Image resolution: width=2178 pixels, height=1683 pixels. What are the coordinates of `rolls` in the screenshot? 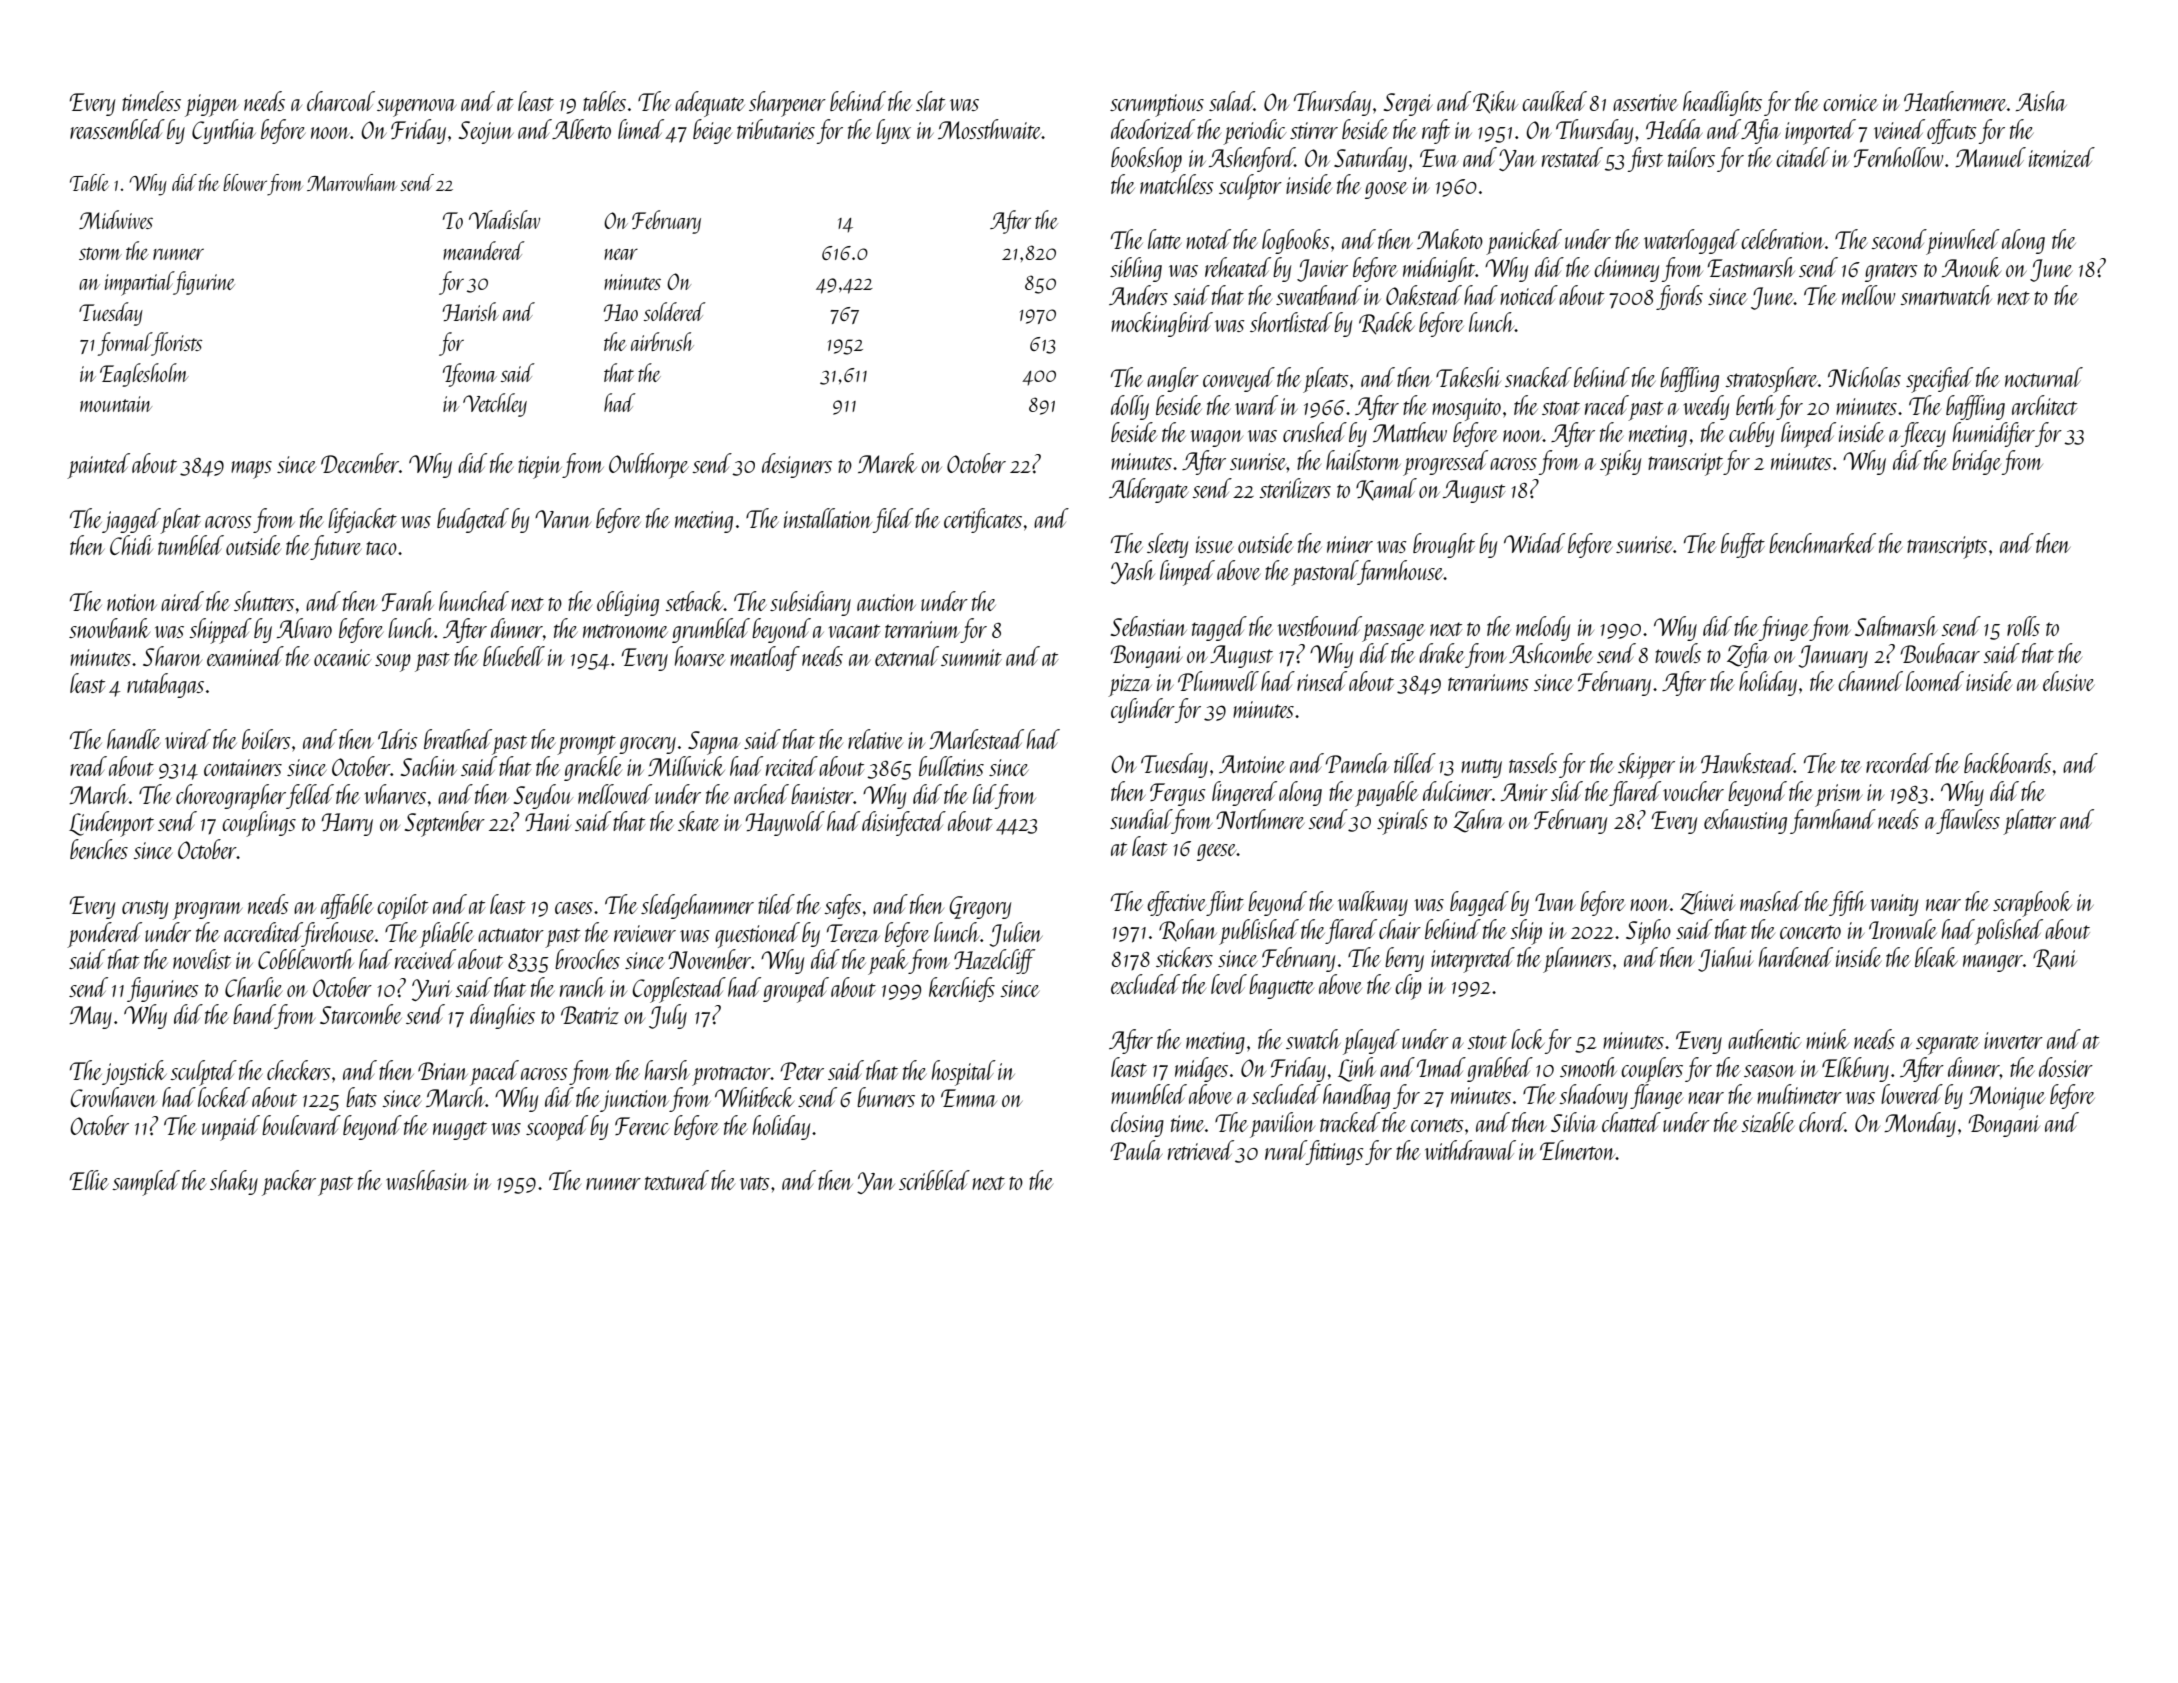 It's located at (2023, 626).
